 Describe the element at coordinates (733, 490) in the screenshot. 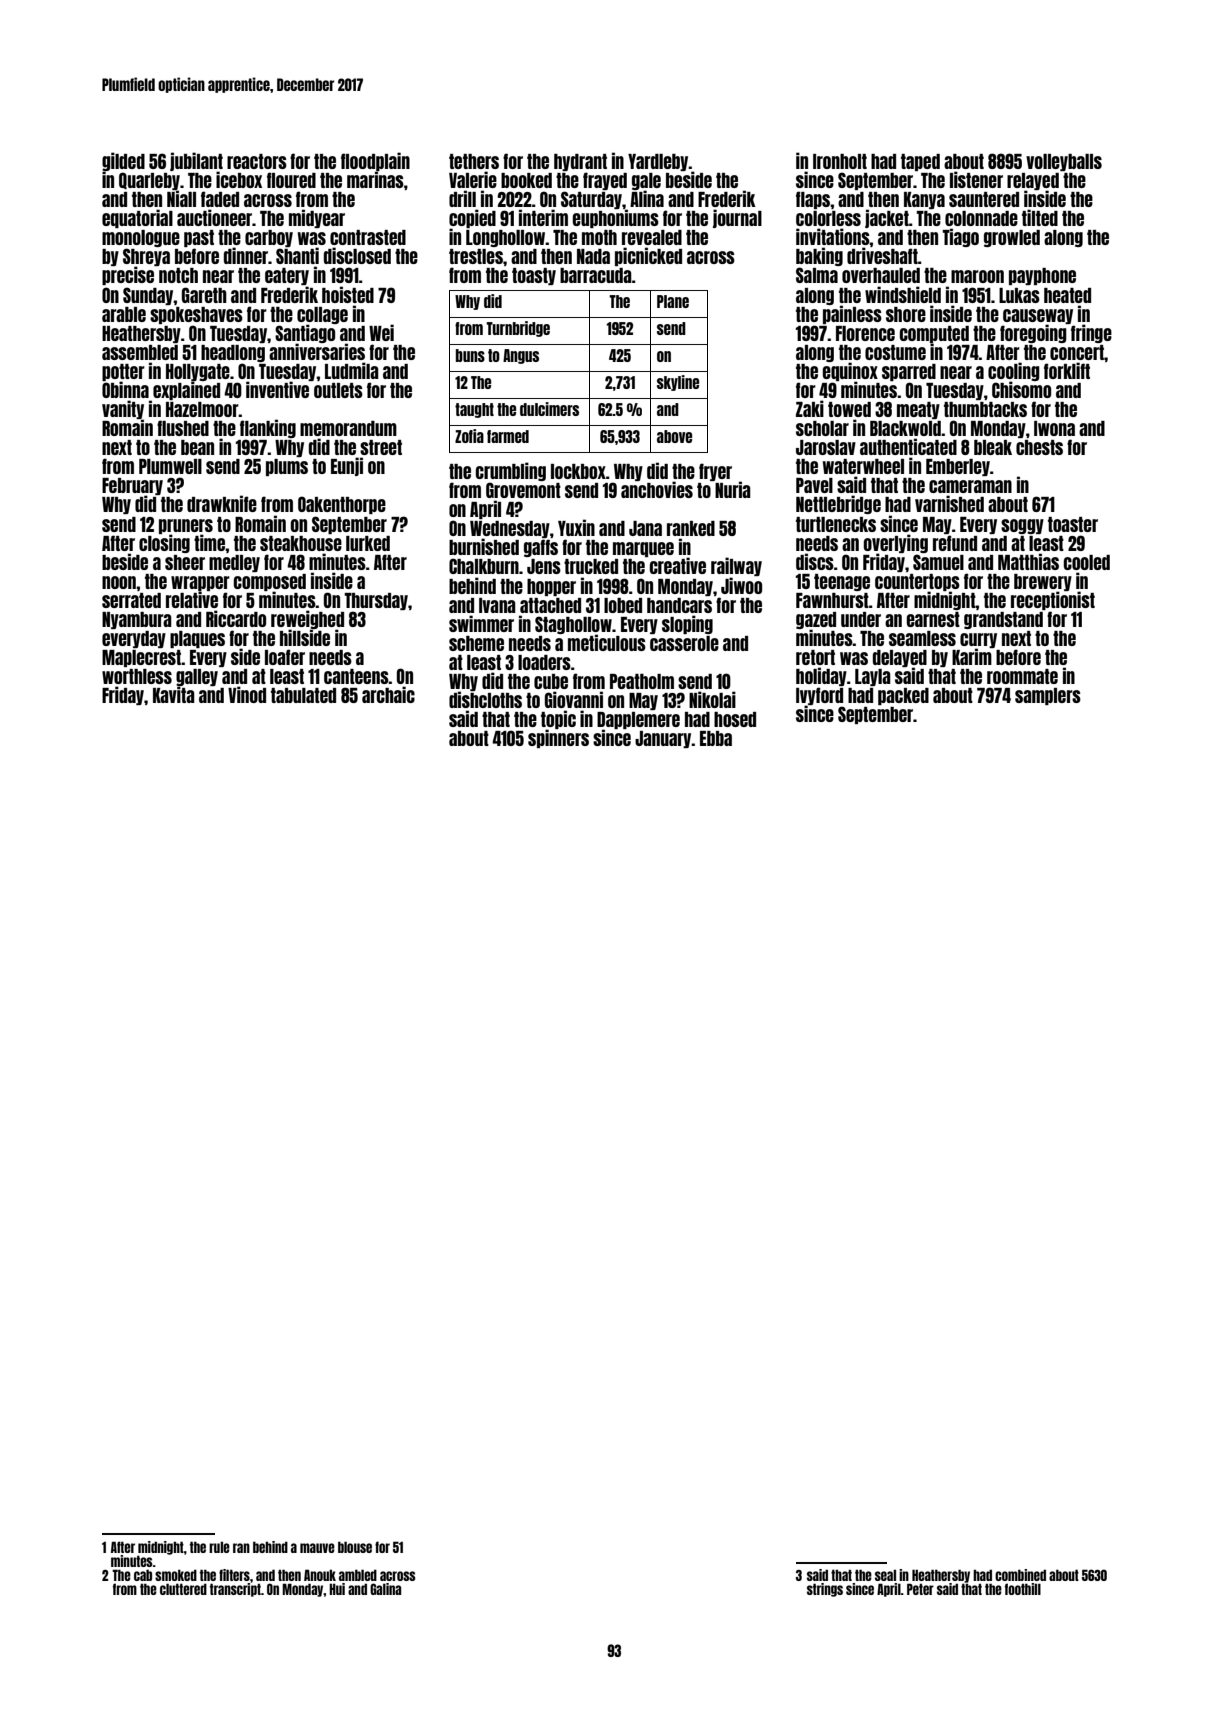

I see `Nuria` at that location.
